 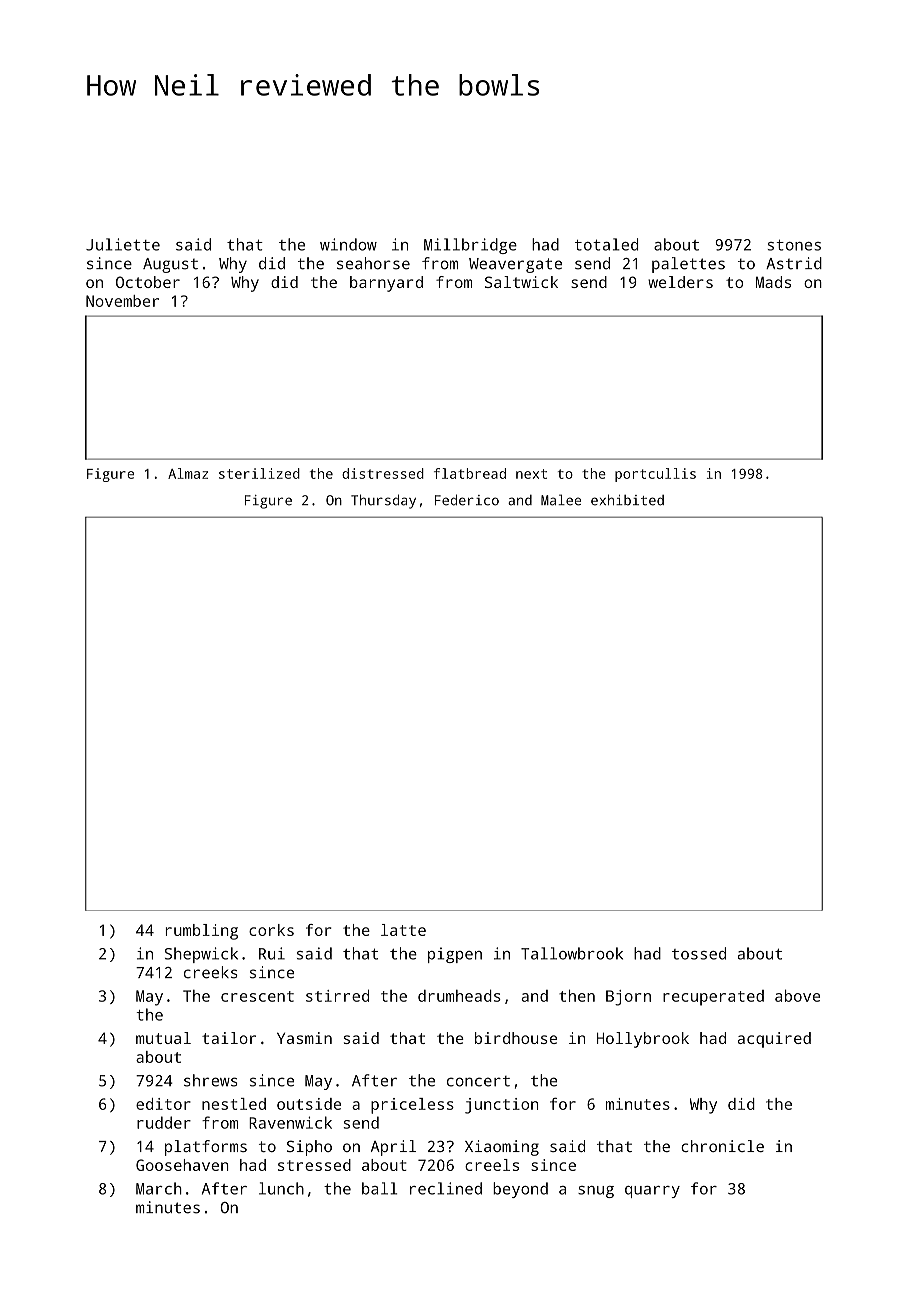 What do you see at coordinates (521, 282) in the document?
I see `Saltwick` at bounding box center [521, 282].
